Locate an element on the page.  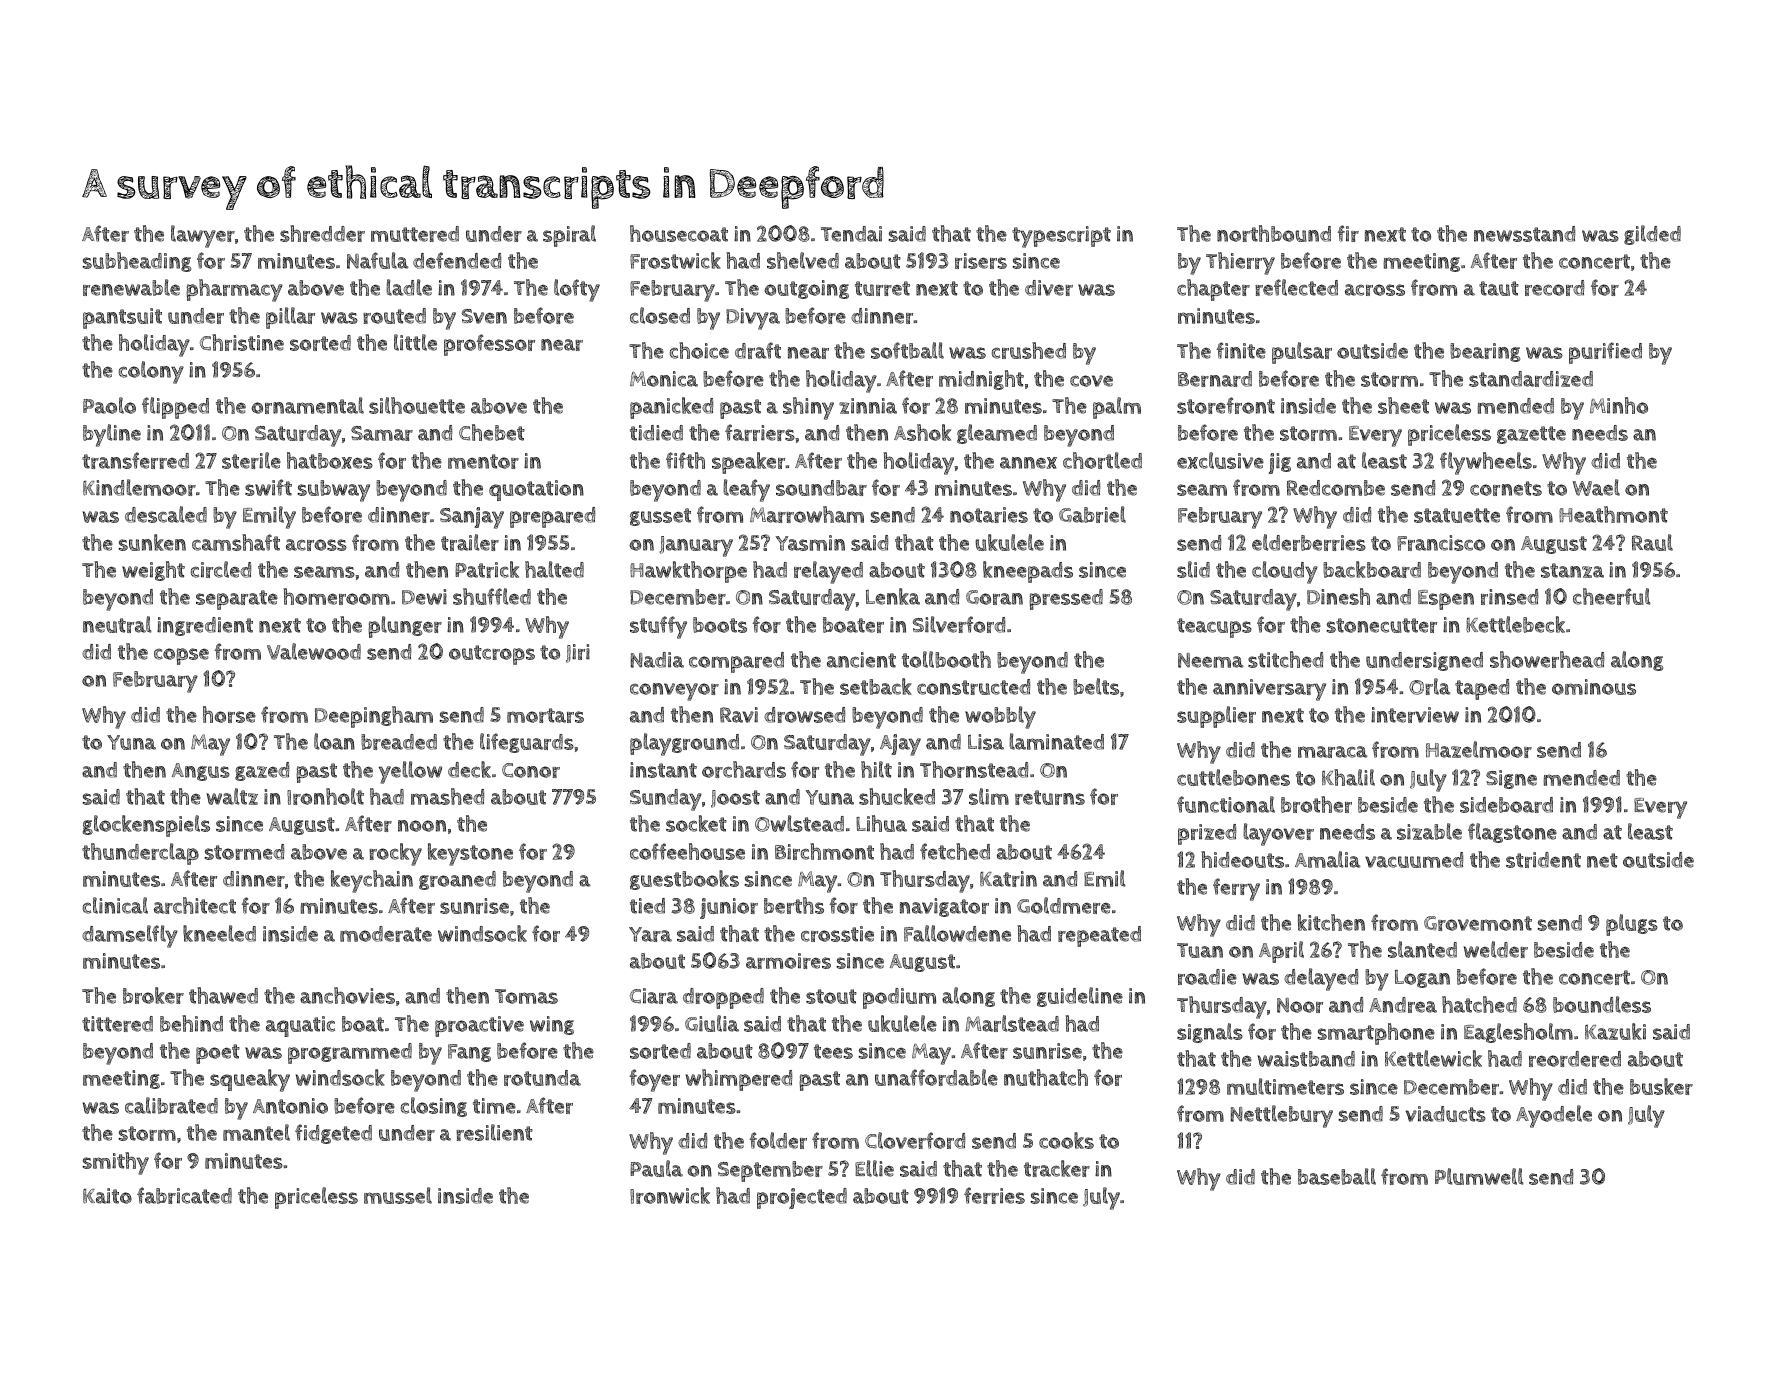
Tendai is located at coordinates (851, 234).
